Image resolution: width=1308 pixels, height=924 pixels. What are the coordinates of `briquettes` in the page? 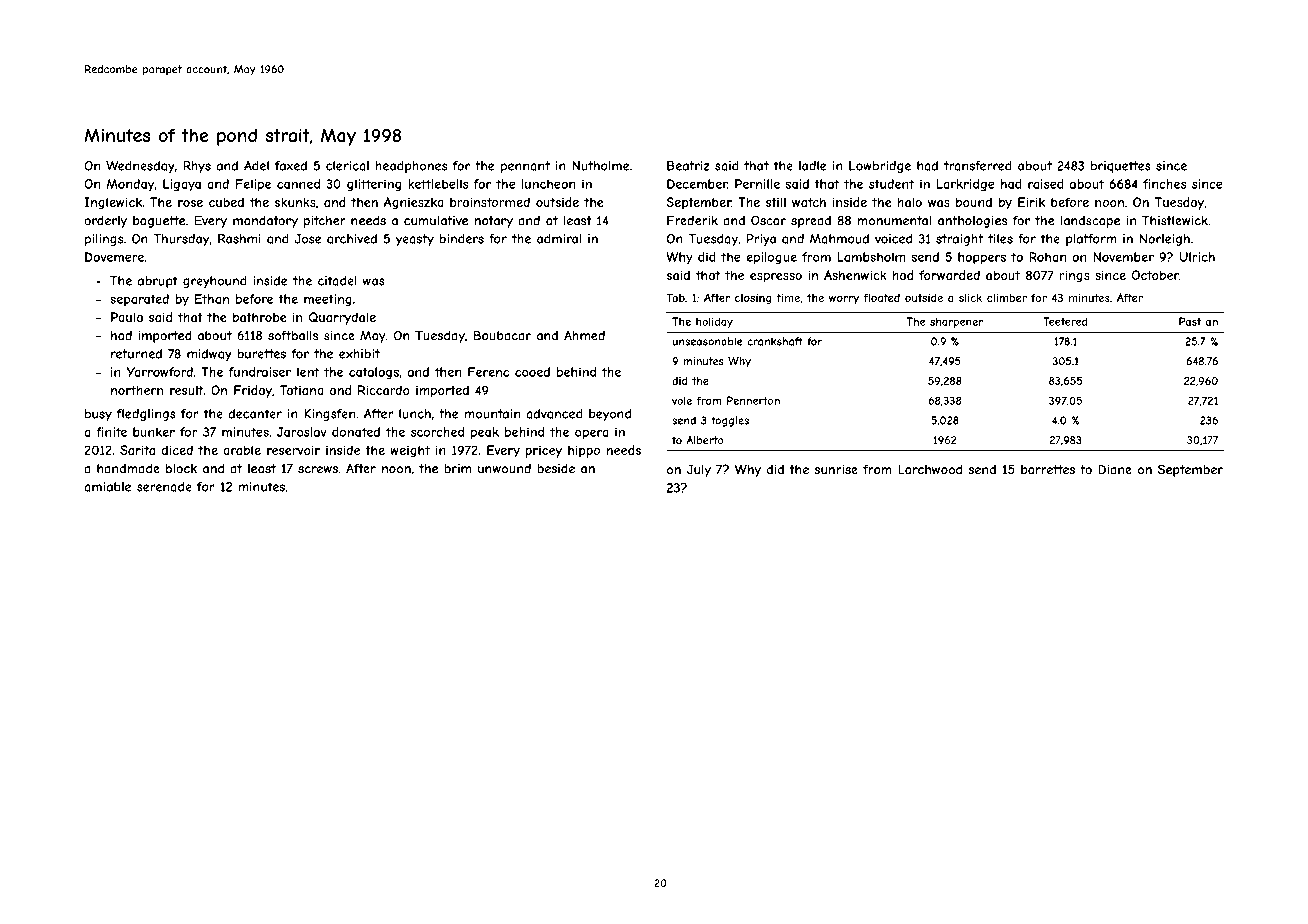 It's located at (1121, 167).
